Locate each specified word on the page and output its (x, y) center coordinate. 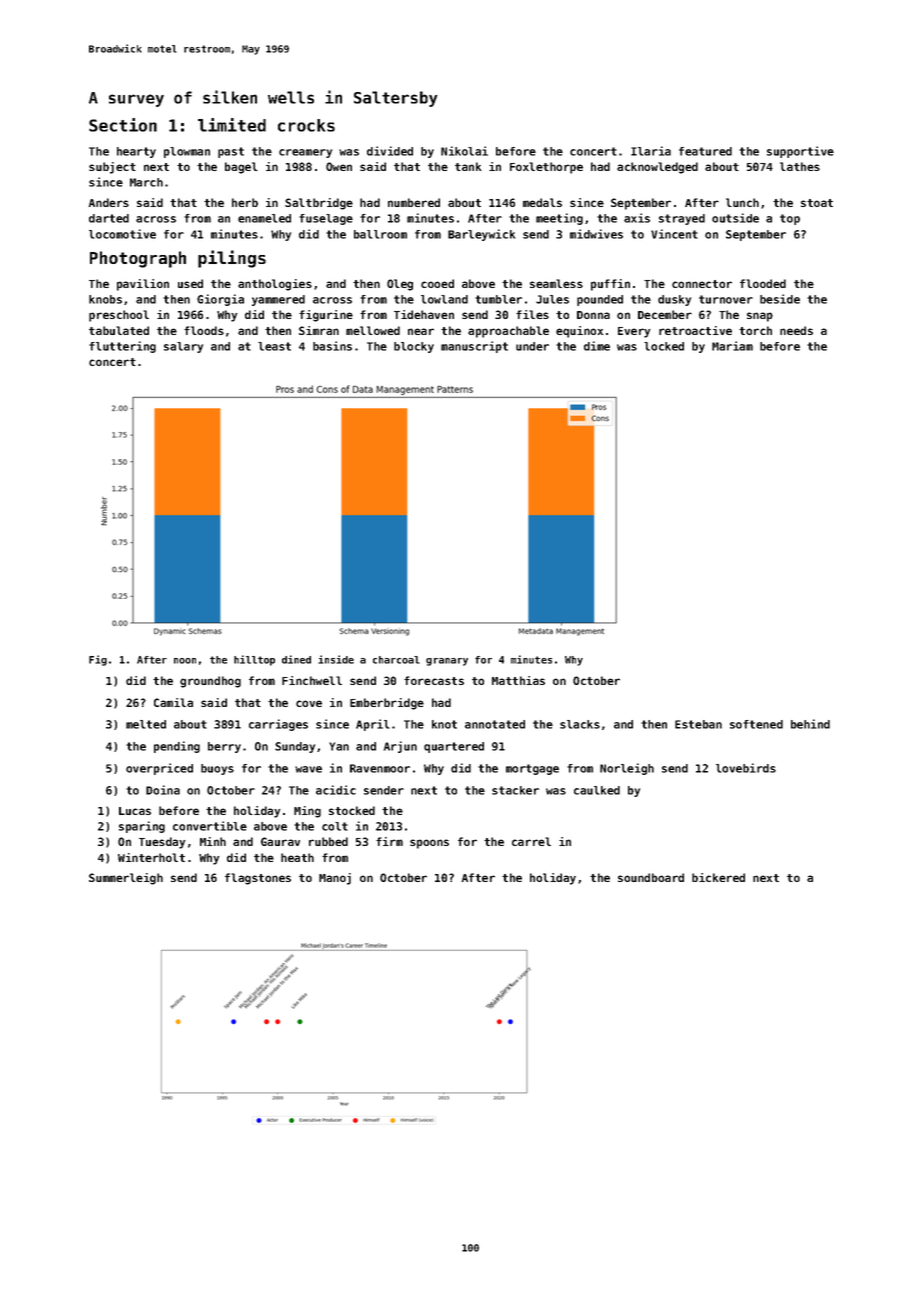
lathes (800, 166)
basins (332, 346)
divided (390, 151)
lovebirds (746, 768)
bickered (718, 877)
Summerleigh (126, 879)
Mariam (732, 346)
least (274, 346)
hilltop (254, 660)
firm (389, 841)
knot (444, 724)
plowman (187, 152)
